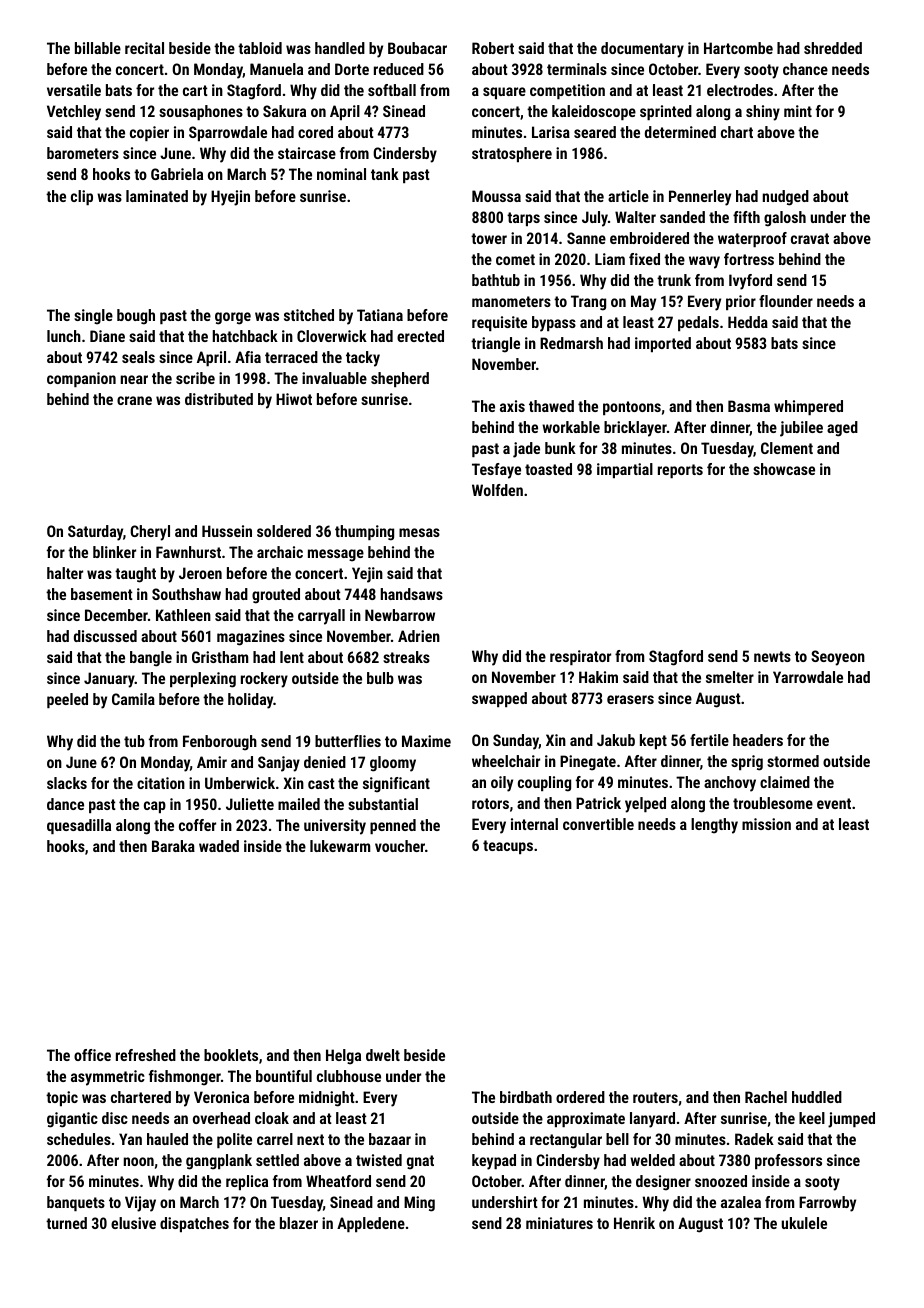 This screenshot has height=1308, width=924. I want to click on Boubacar, so click(417, 48).
